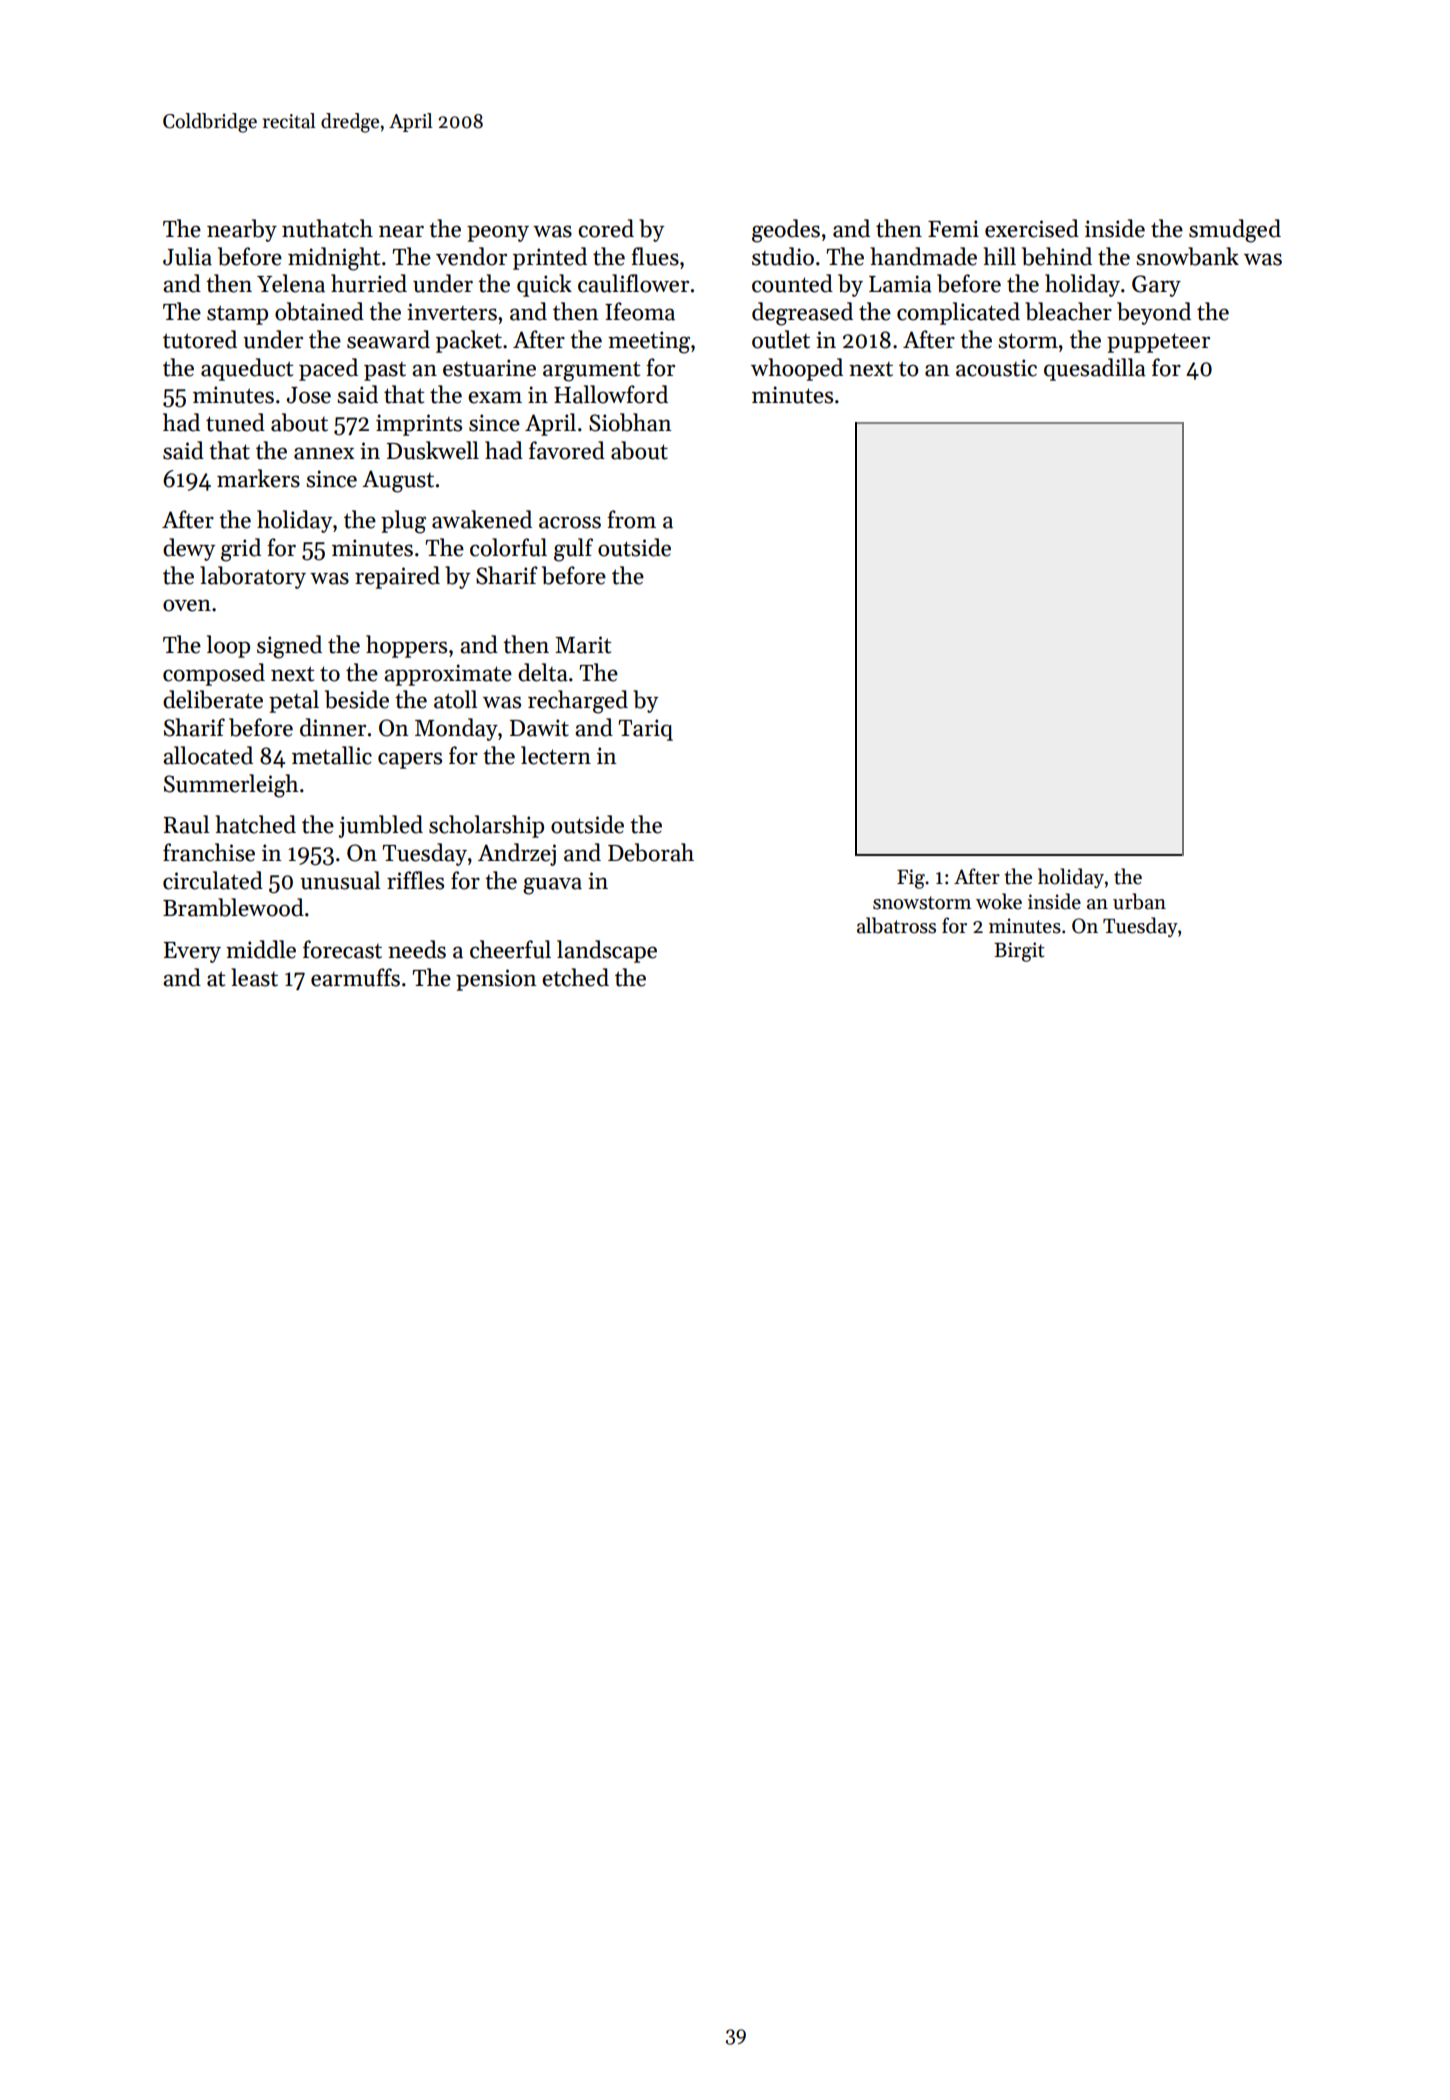 The image size is (1450, 2100). I want to click on Tariq, so click(645, 730).
